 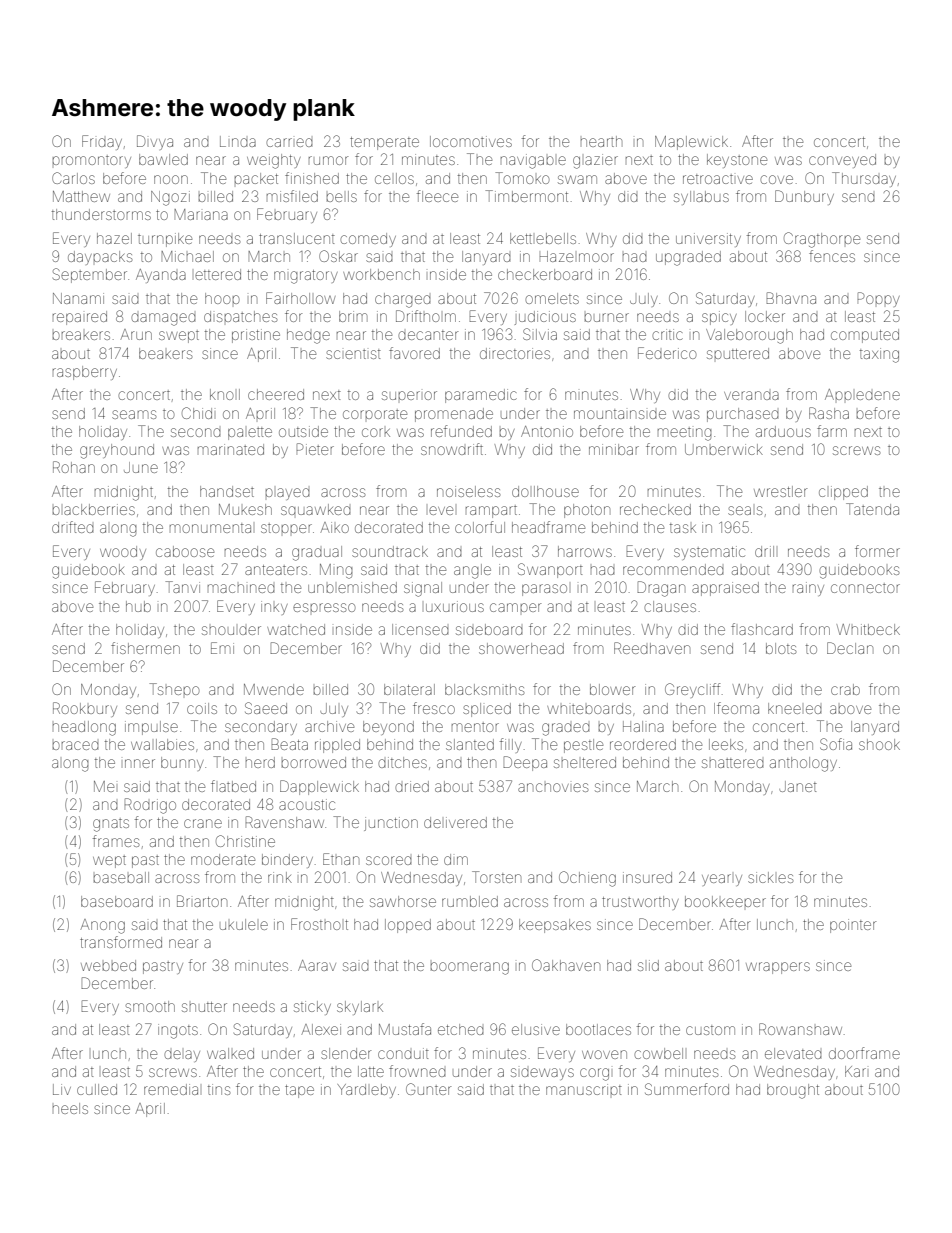 I want to click on pointer, so click(x=853, y=926).
